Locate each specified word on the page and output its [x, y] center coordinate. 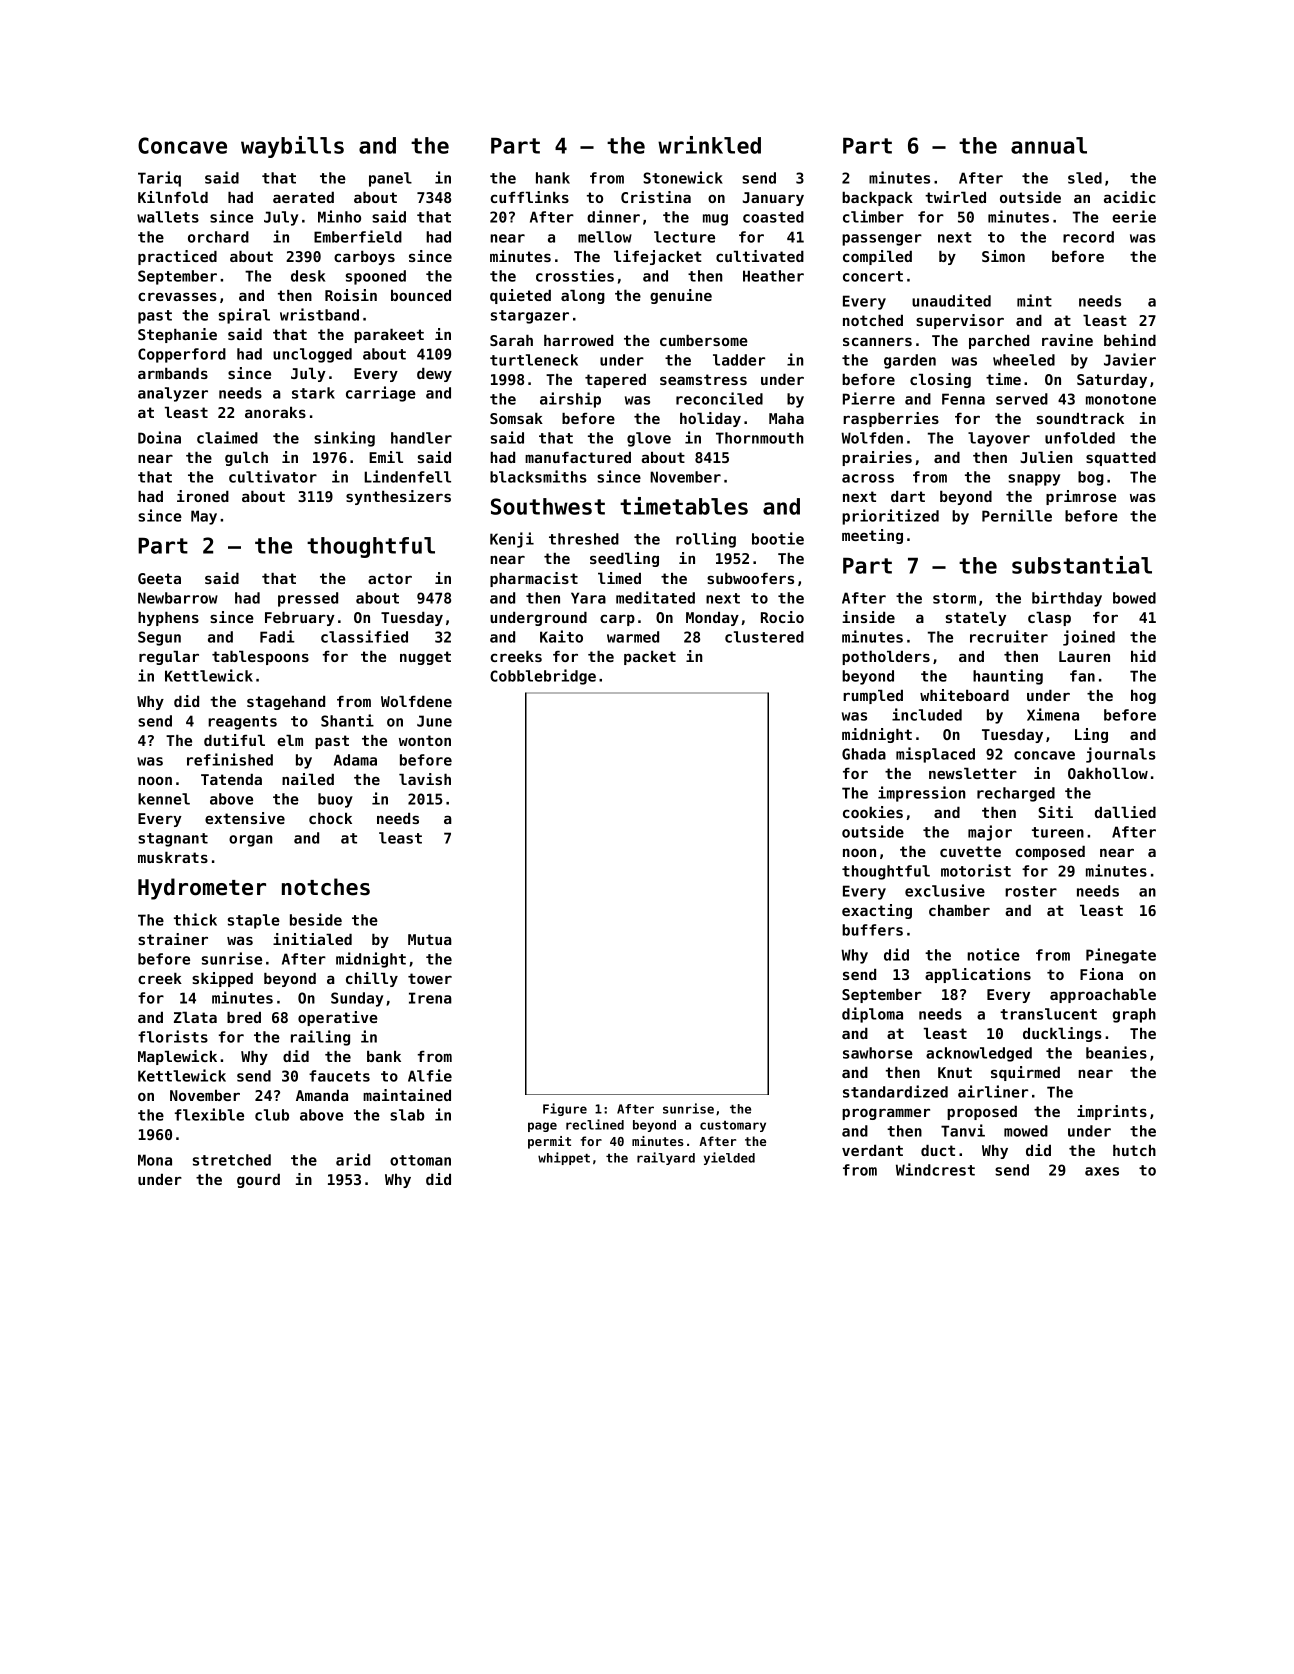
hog [1143, 697]
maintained [407, 1095]
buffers [872, 930]
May [204, 517]
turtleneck [534, 360]
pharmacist [534, 579]
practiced [177, 257]
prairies [877, 458]
